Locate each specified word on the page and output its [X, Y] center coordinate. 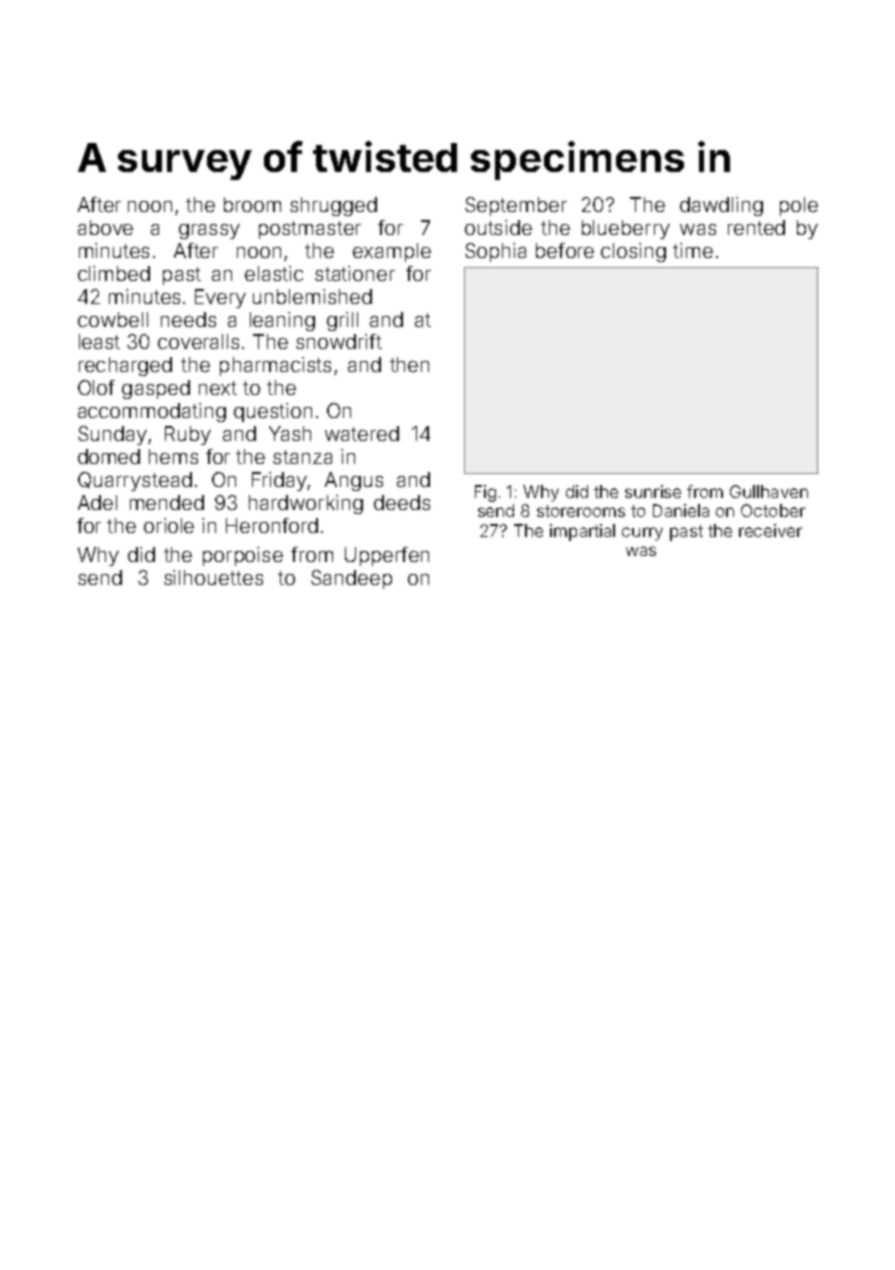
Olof [96, 387]
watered [362, 433]
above [105, 227]
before [565, 250]
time [693, 250]
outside [498, 227]
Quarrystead [135, 481]
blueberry [626, 229]
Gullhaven [769, 491]
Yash [290, 433]
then [409, 364]
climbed [114, 273]
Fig [485, 493]
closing [633, 252]
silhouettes [213, 577]
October [773, 510]
